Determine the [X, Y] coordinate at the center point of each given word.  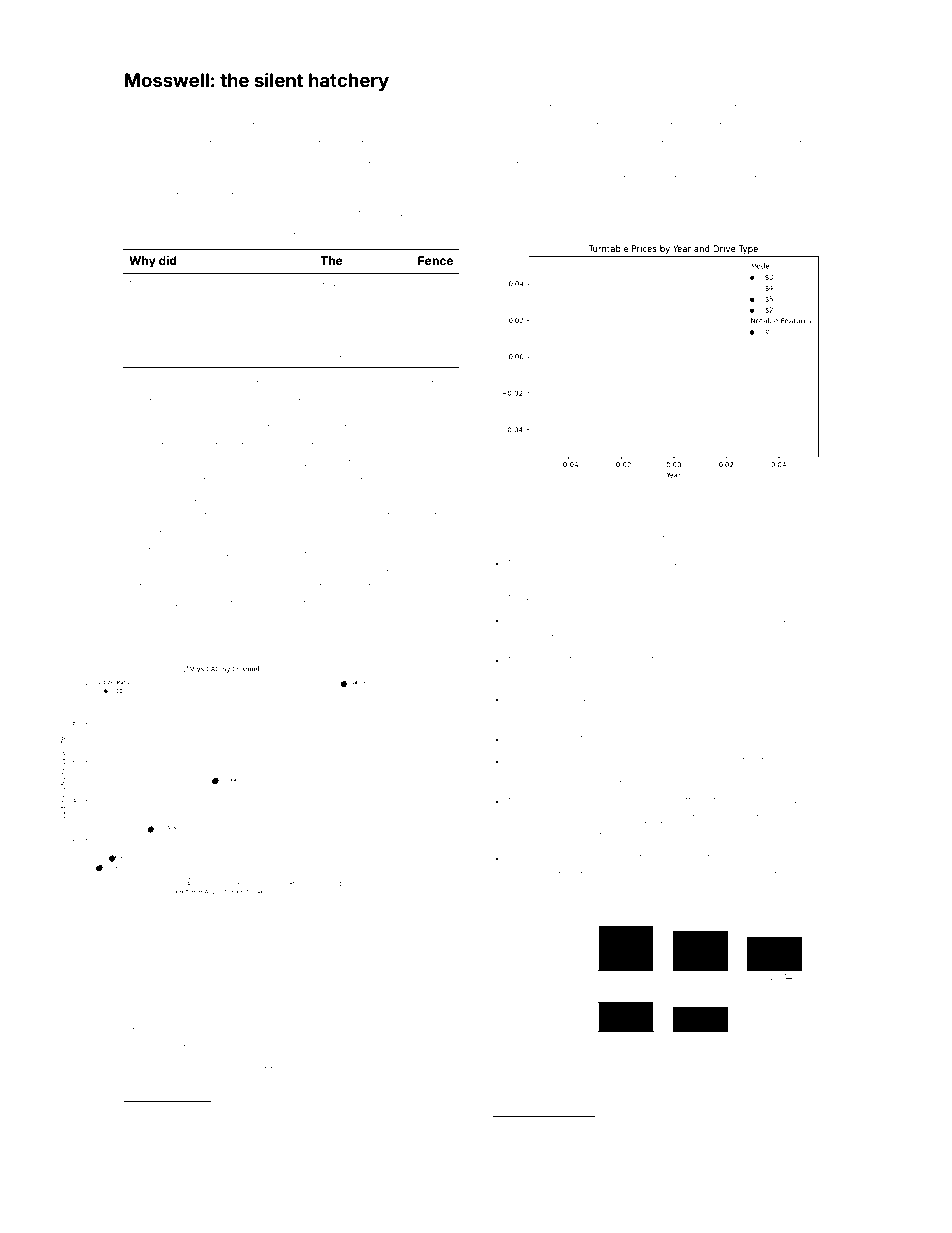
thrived [427, 446]
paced [295, 1032]
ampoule [431, 1085]
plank [639, 524]
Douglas [618, 1129]
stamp [268, 385]
